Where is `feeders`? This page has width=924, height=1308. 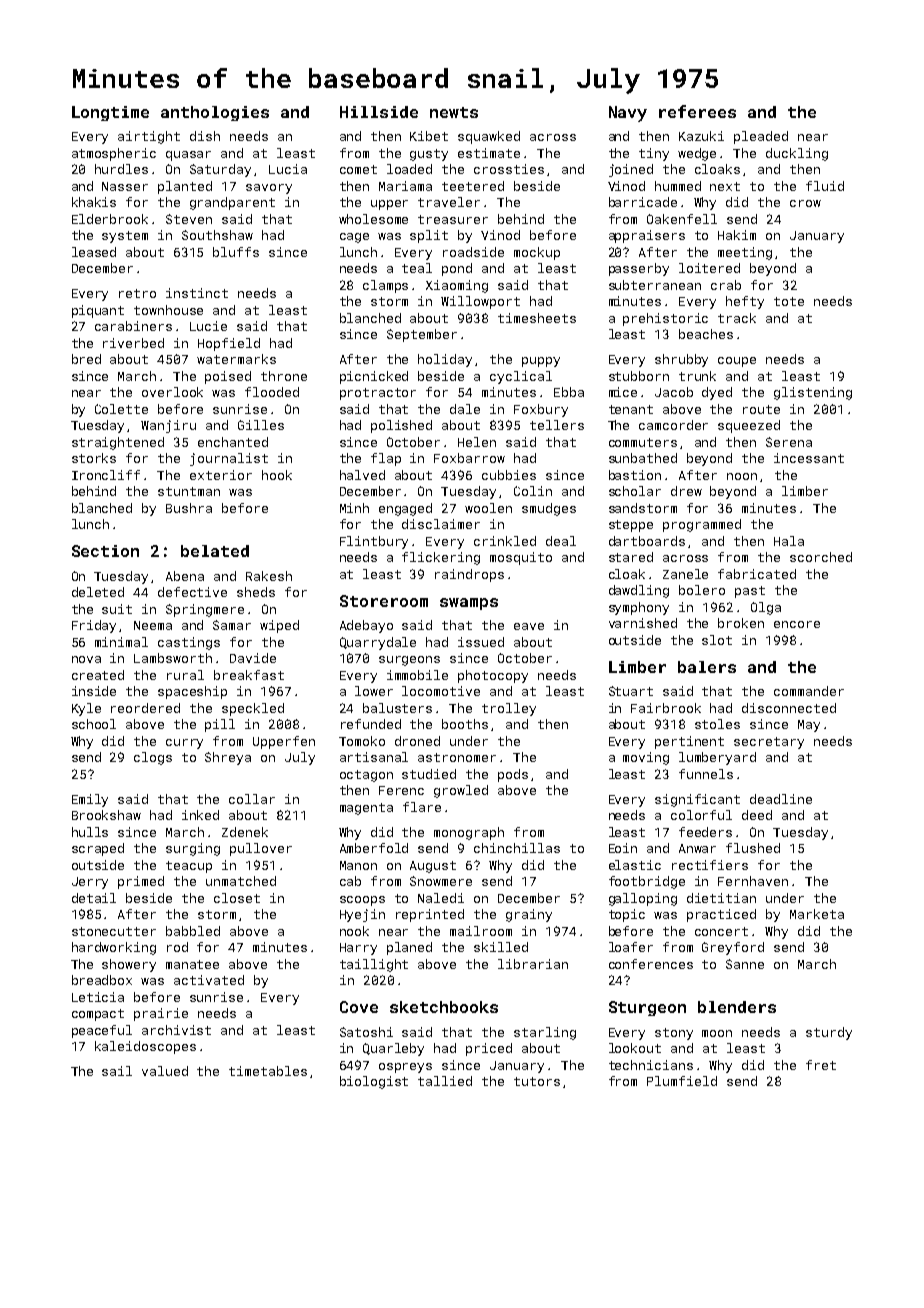
feeders is located at coordinates (705, 832).
